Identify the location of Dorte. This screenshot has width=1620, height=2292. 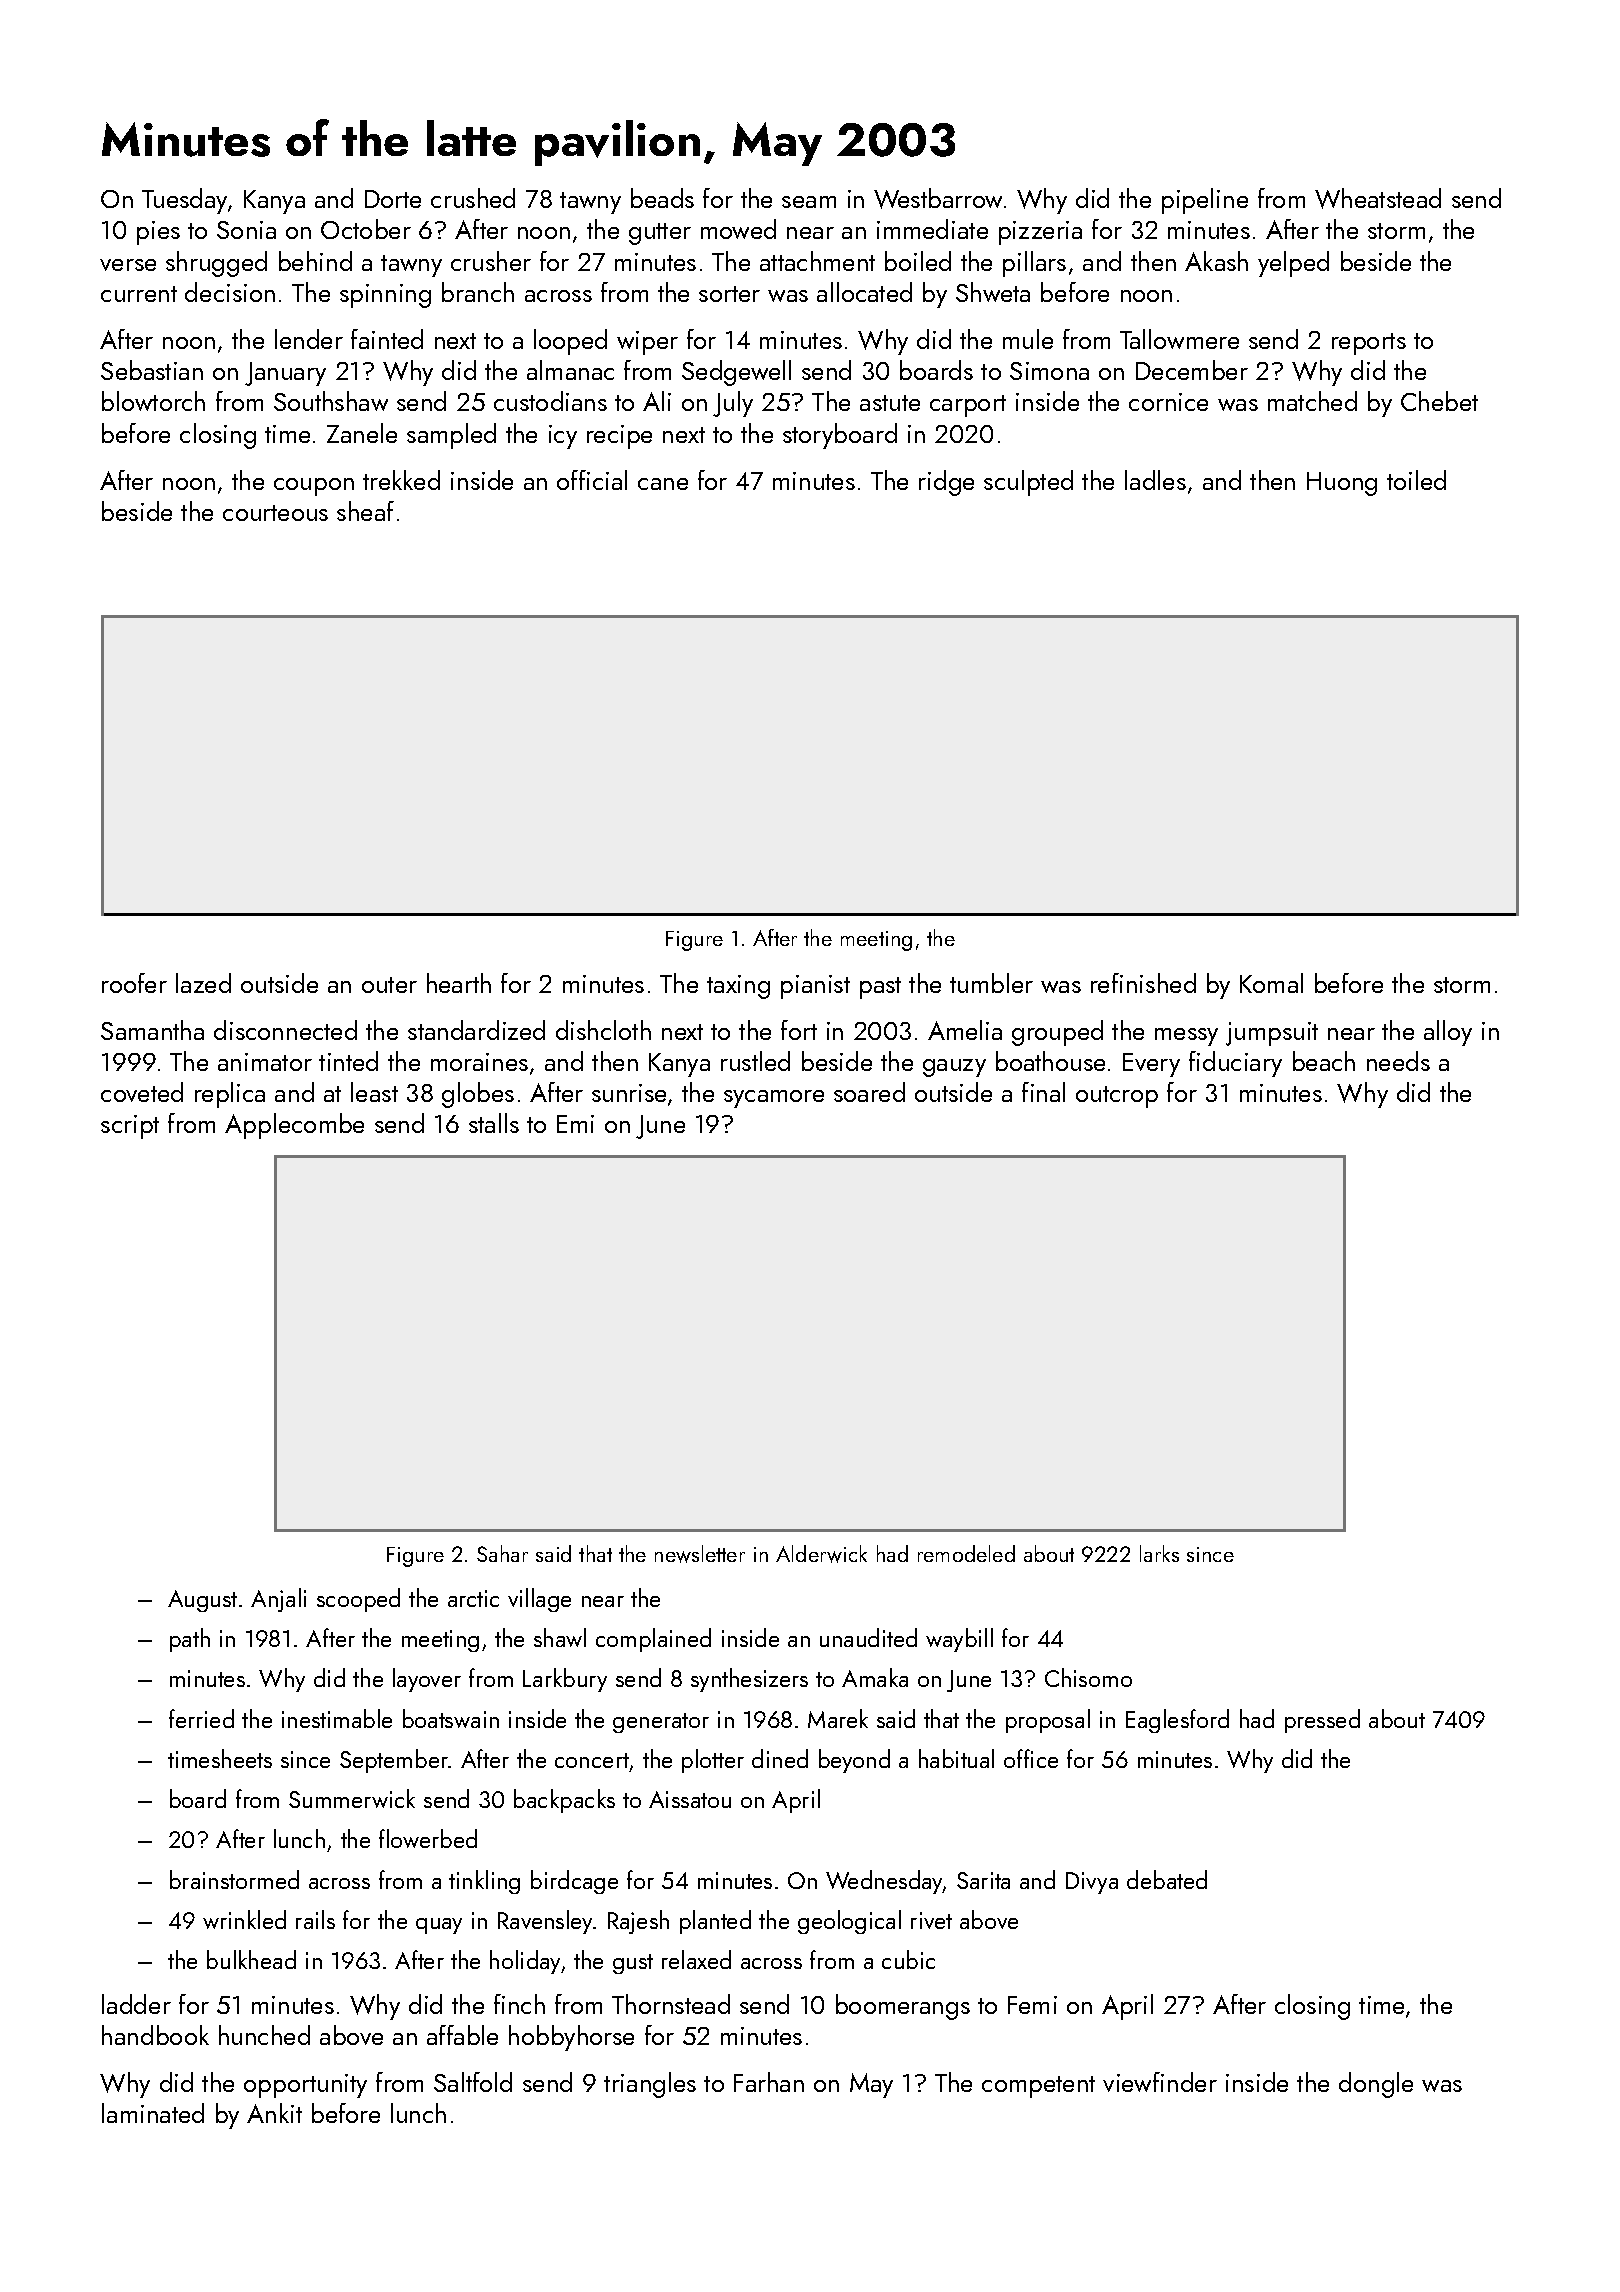
(393, 199).
